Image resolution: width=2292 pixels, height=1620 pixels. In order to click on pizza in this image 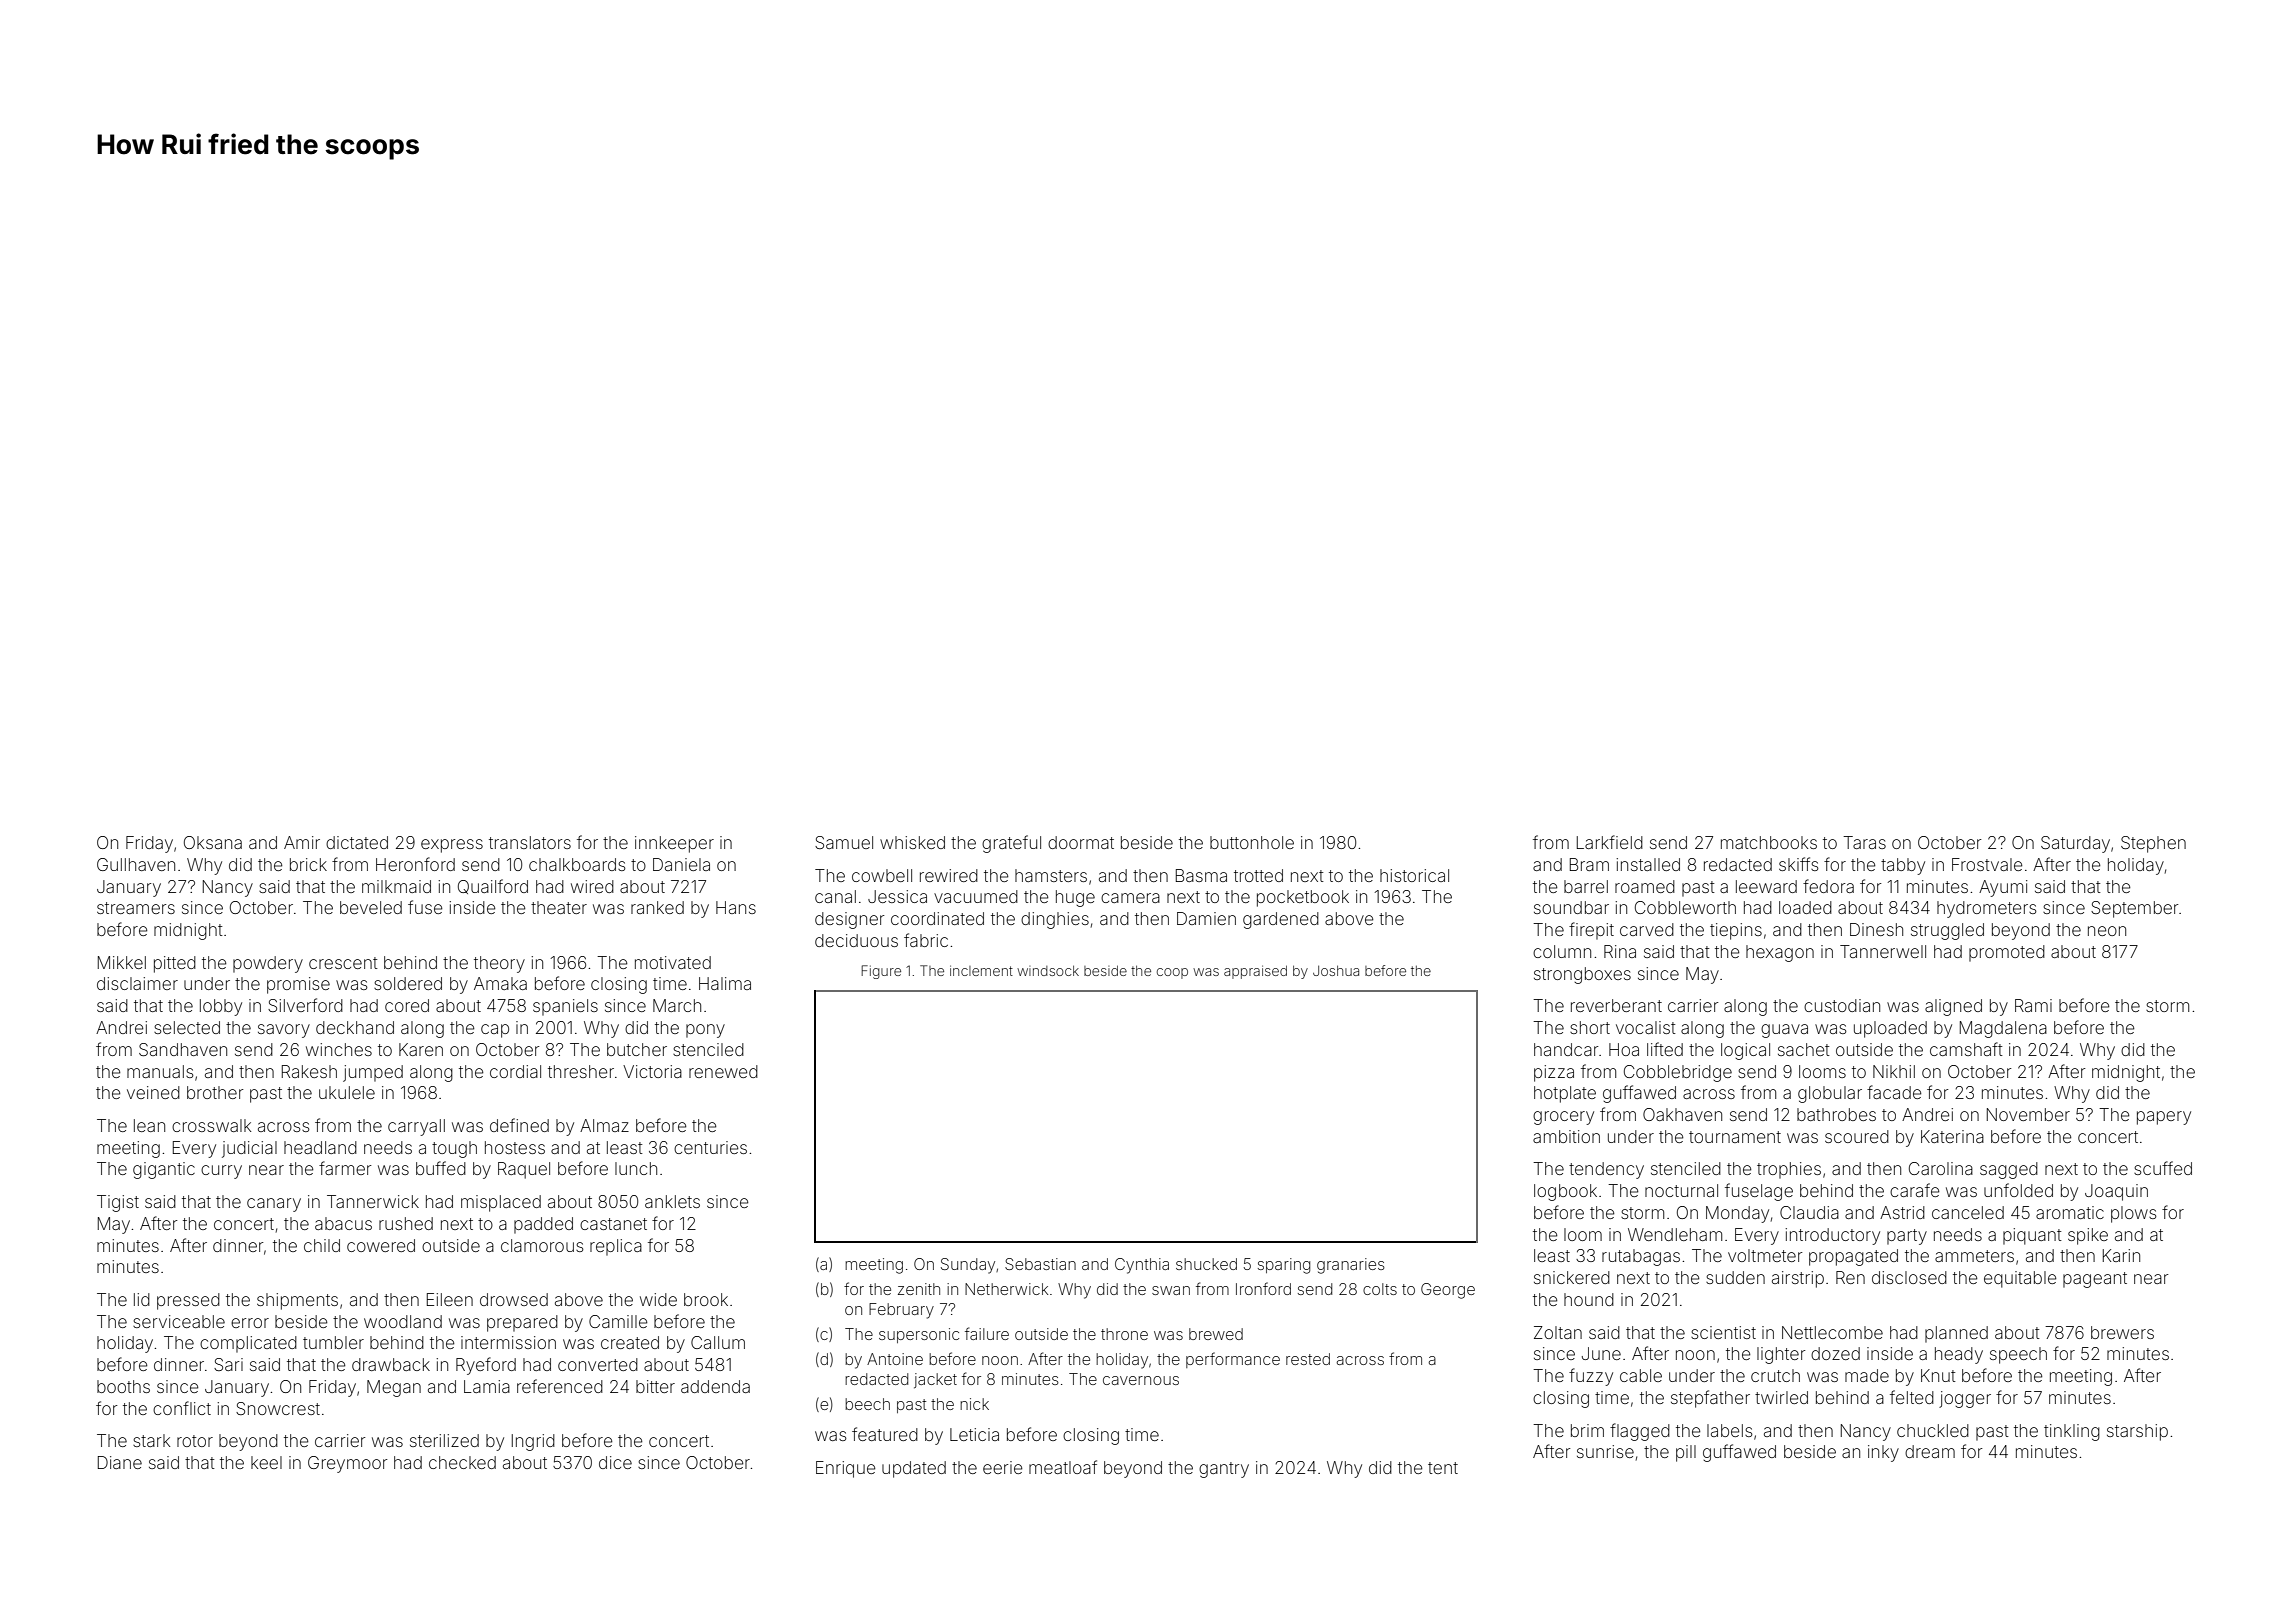, I will do `click(1554, 1073)`.
